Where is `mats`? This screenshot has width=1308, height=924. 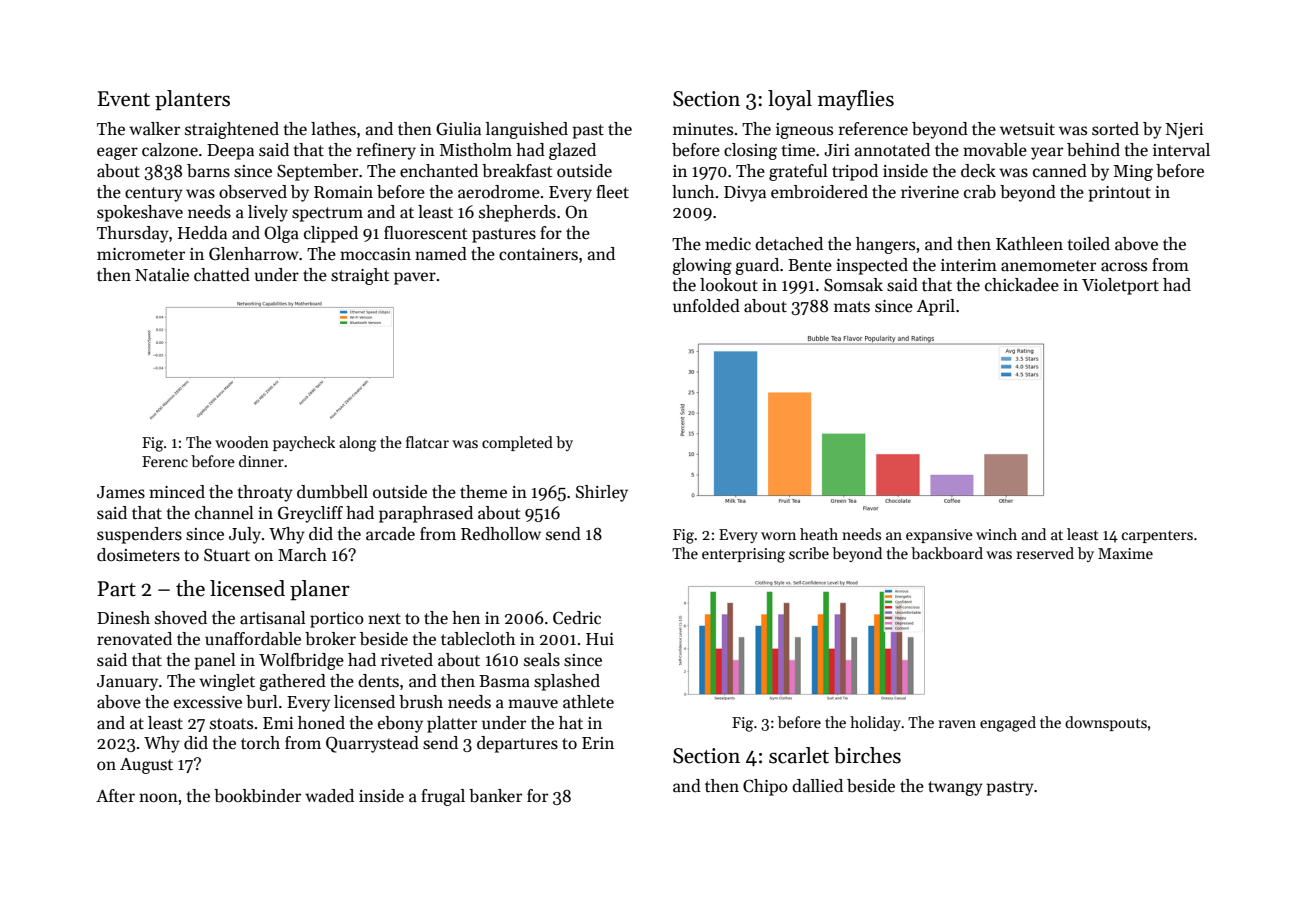 mats is located at coordinates (852, 307).
